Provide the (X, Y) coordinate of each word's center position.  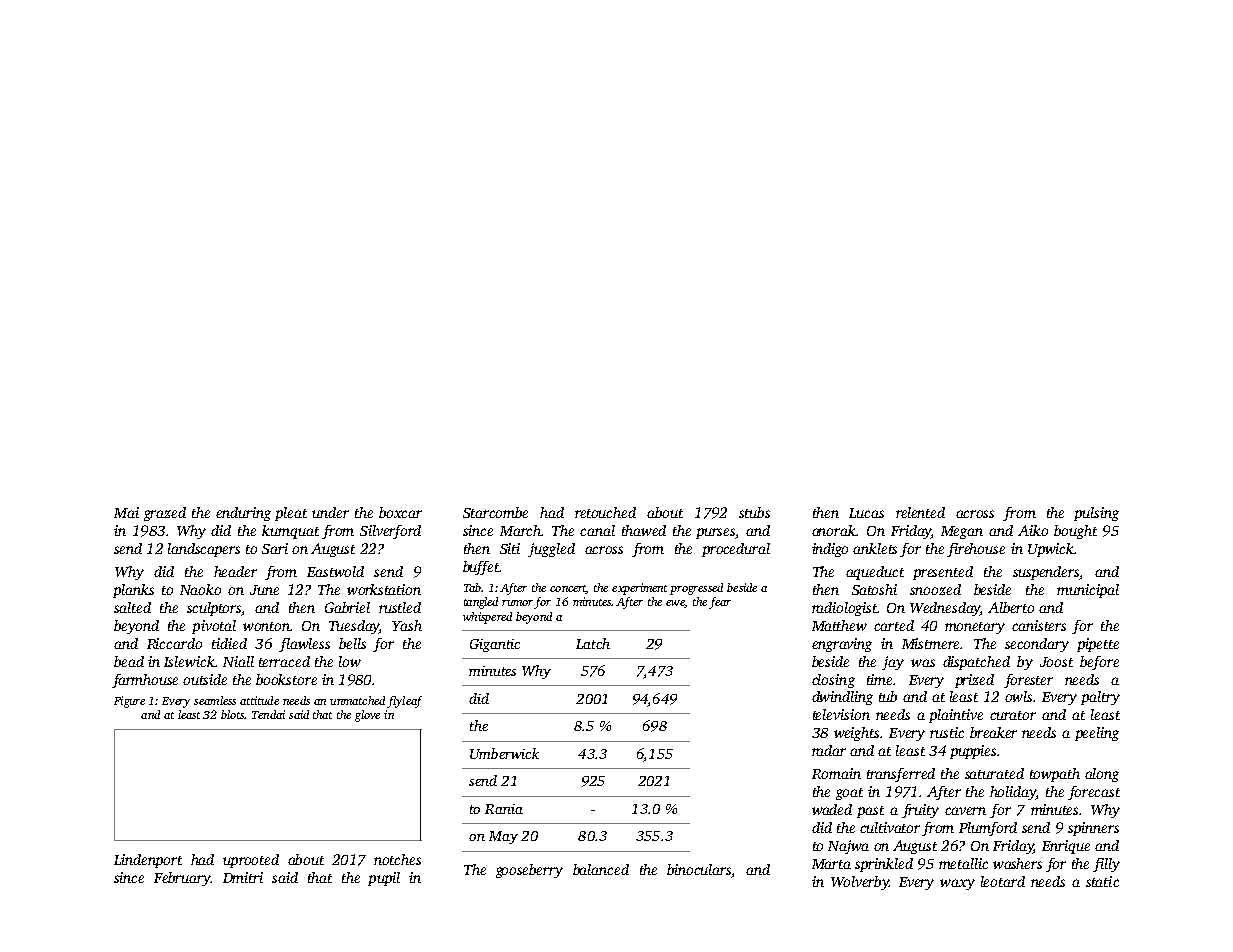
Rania (504, 809)
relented (920, 512)
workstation (384, 589)
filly (1106, 865)
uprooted (251, 861)
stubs (754, 512)
